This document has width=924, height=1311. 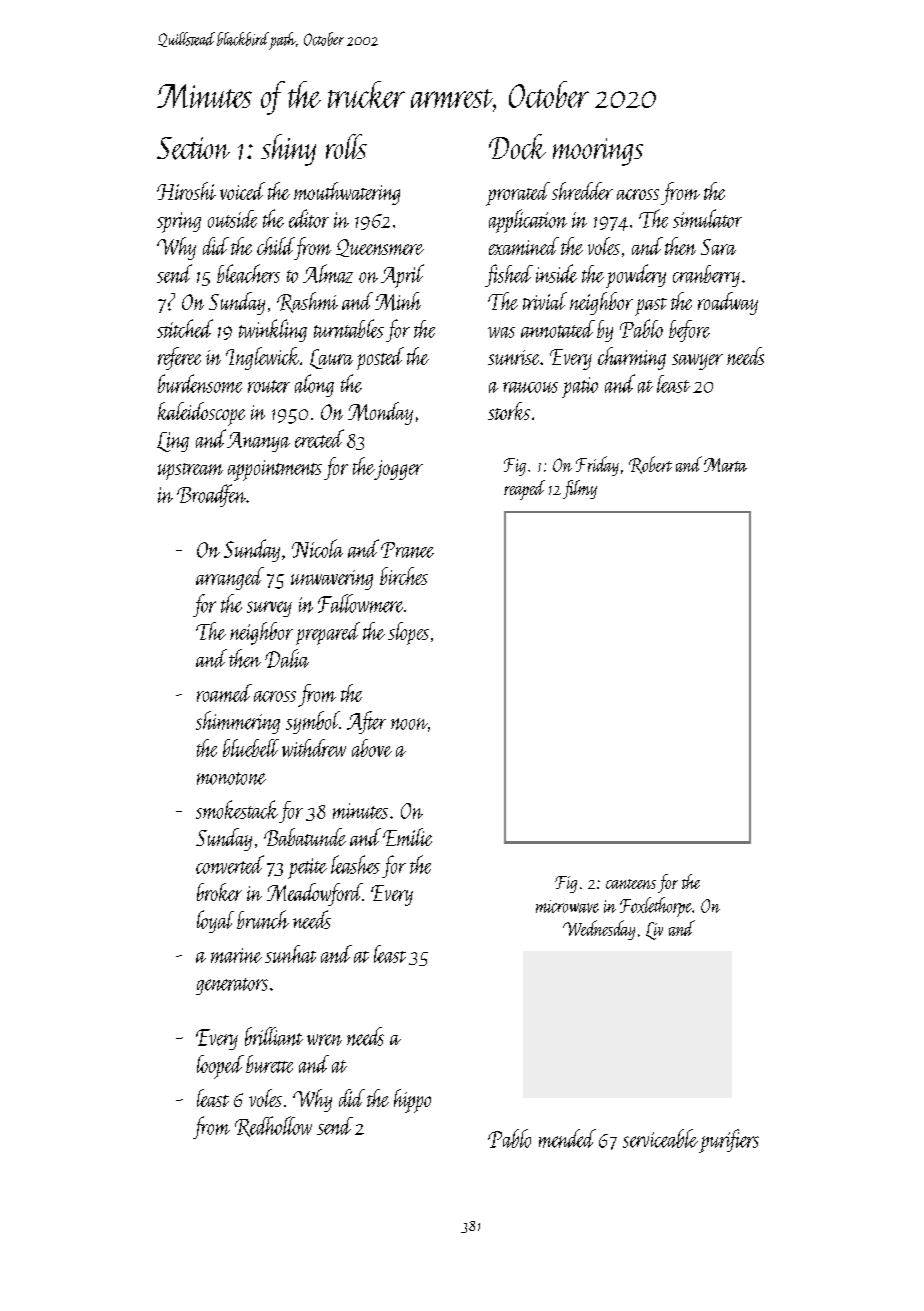 What do you see at coordinates (632, 358) in the document?
I see `charming` at bounding box center [632, 358].
